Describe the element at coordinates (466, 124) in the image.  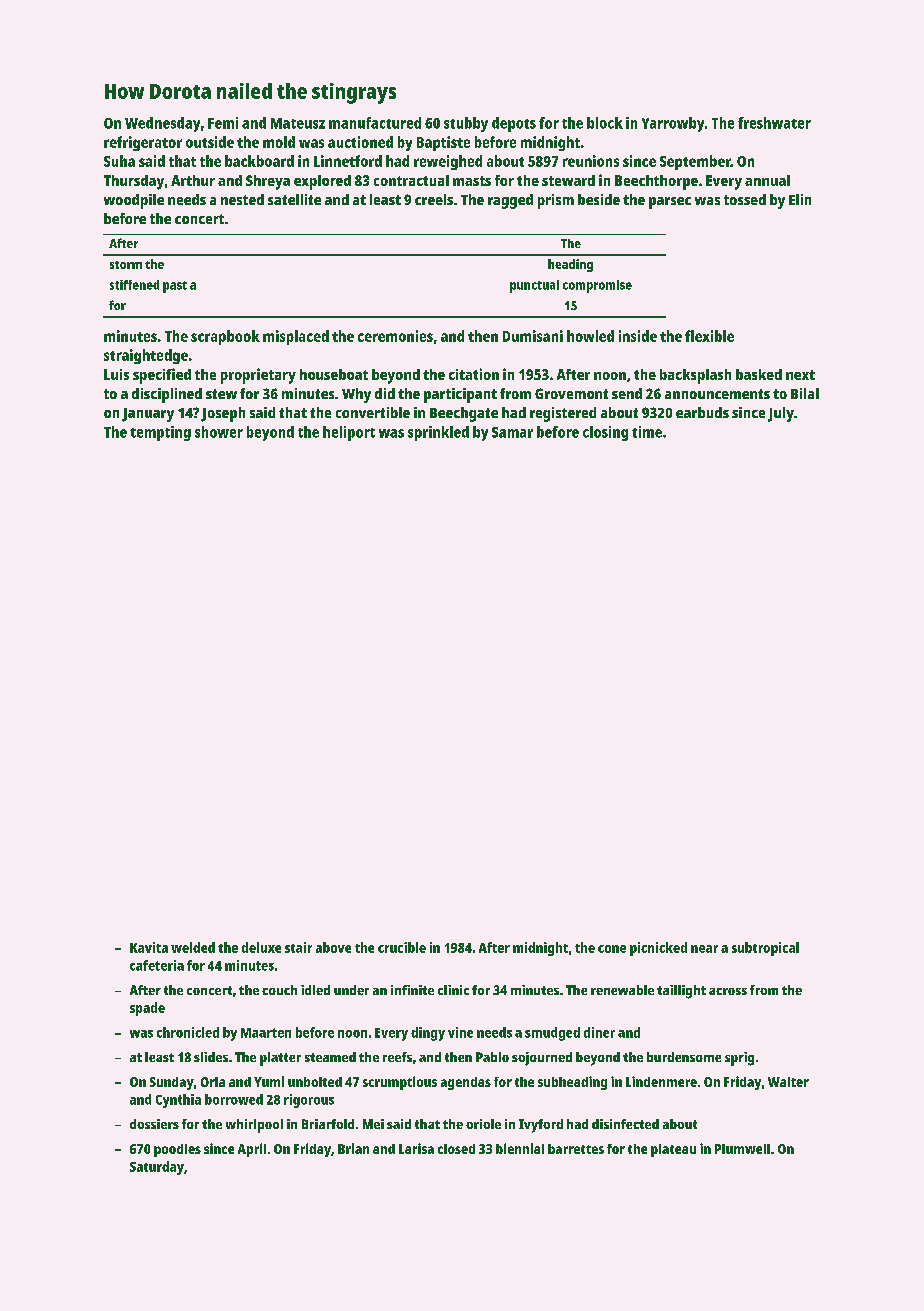
I see `stubby` at that location.
